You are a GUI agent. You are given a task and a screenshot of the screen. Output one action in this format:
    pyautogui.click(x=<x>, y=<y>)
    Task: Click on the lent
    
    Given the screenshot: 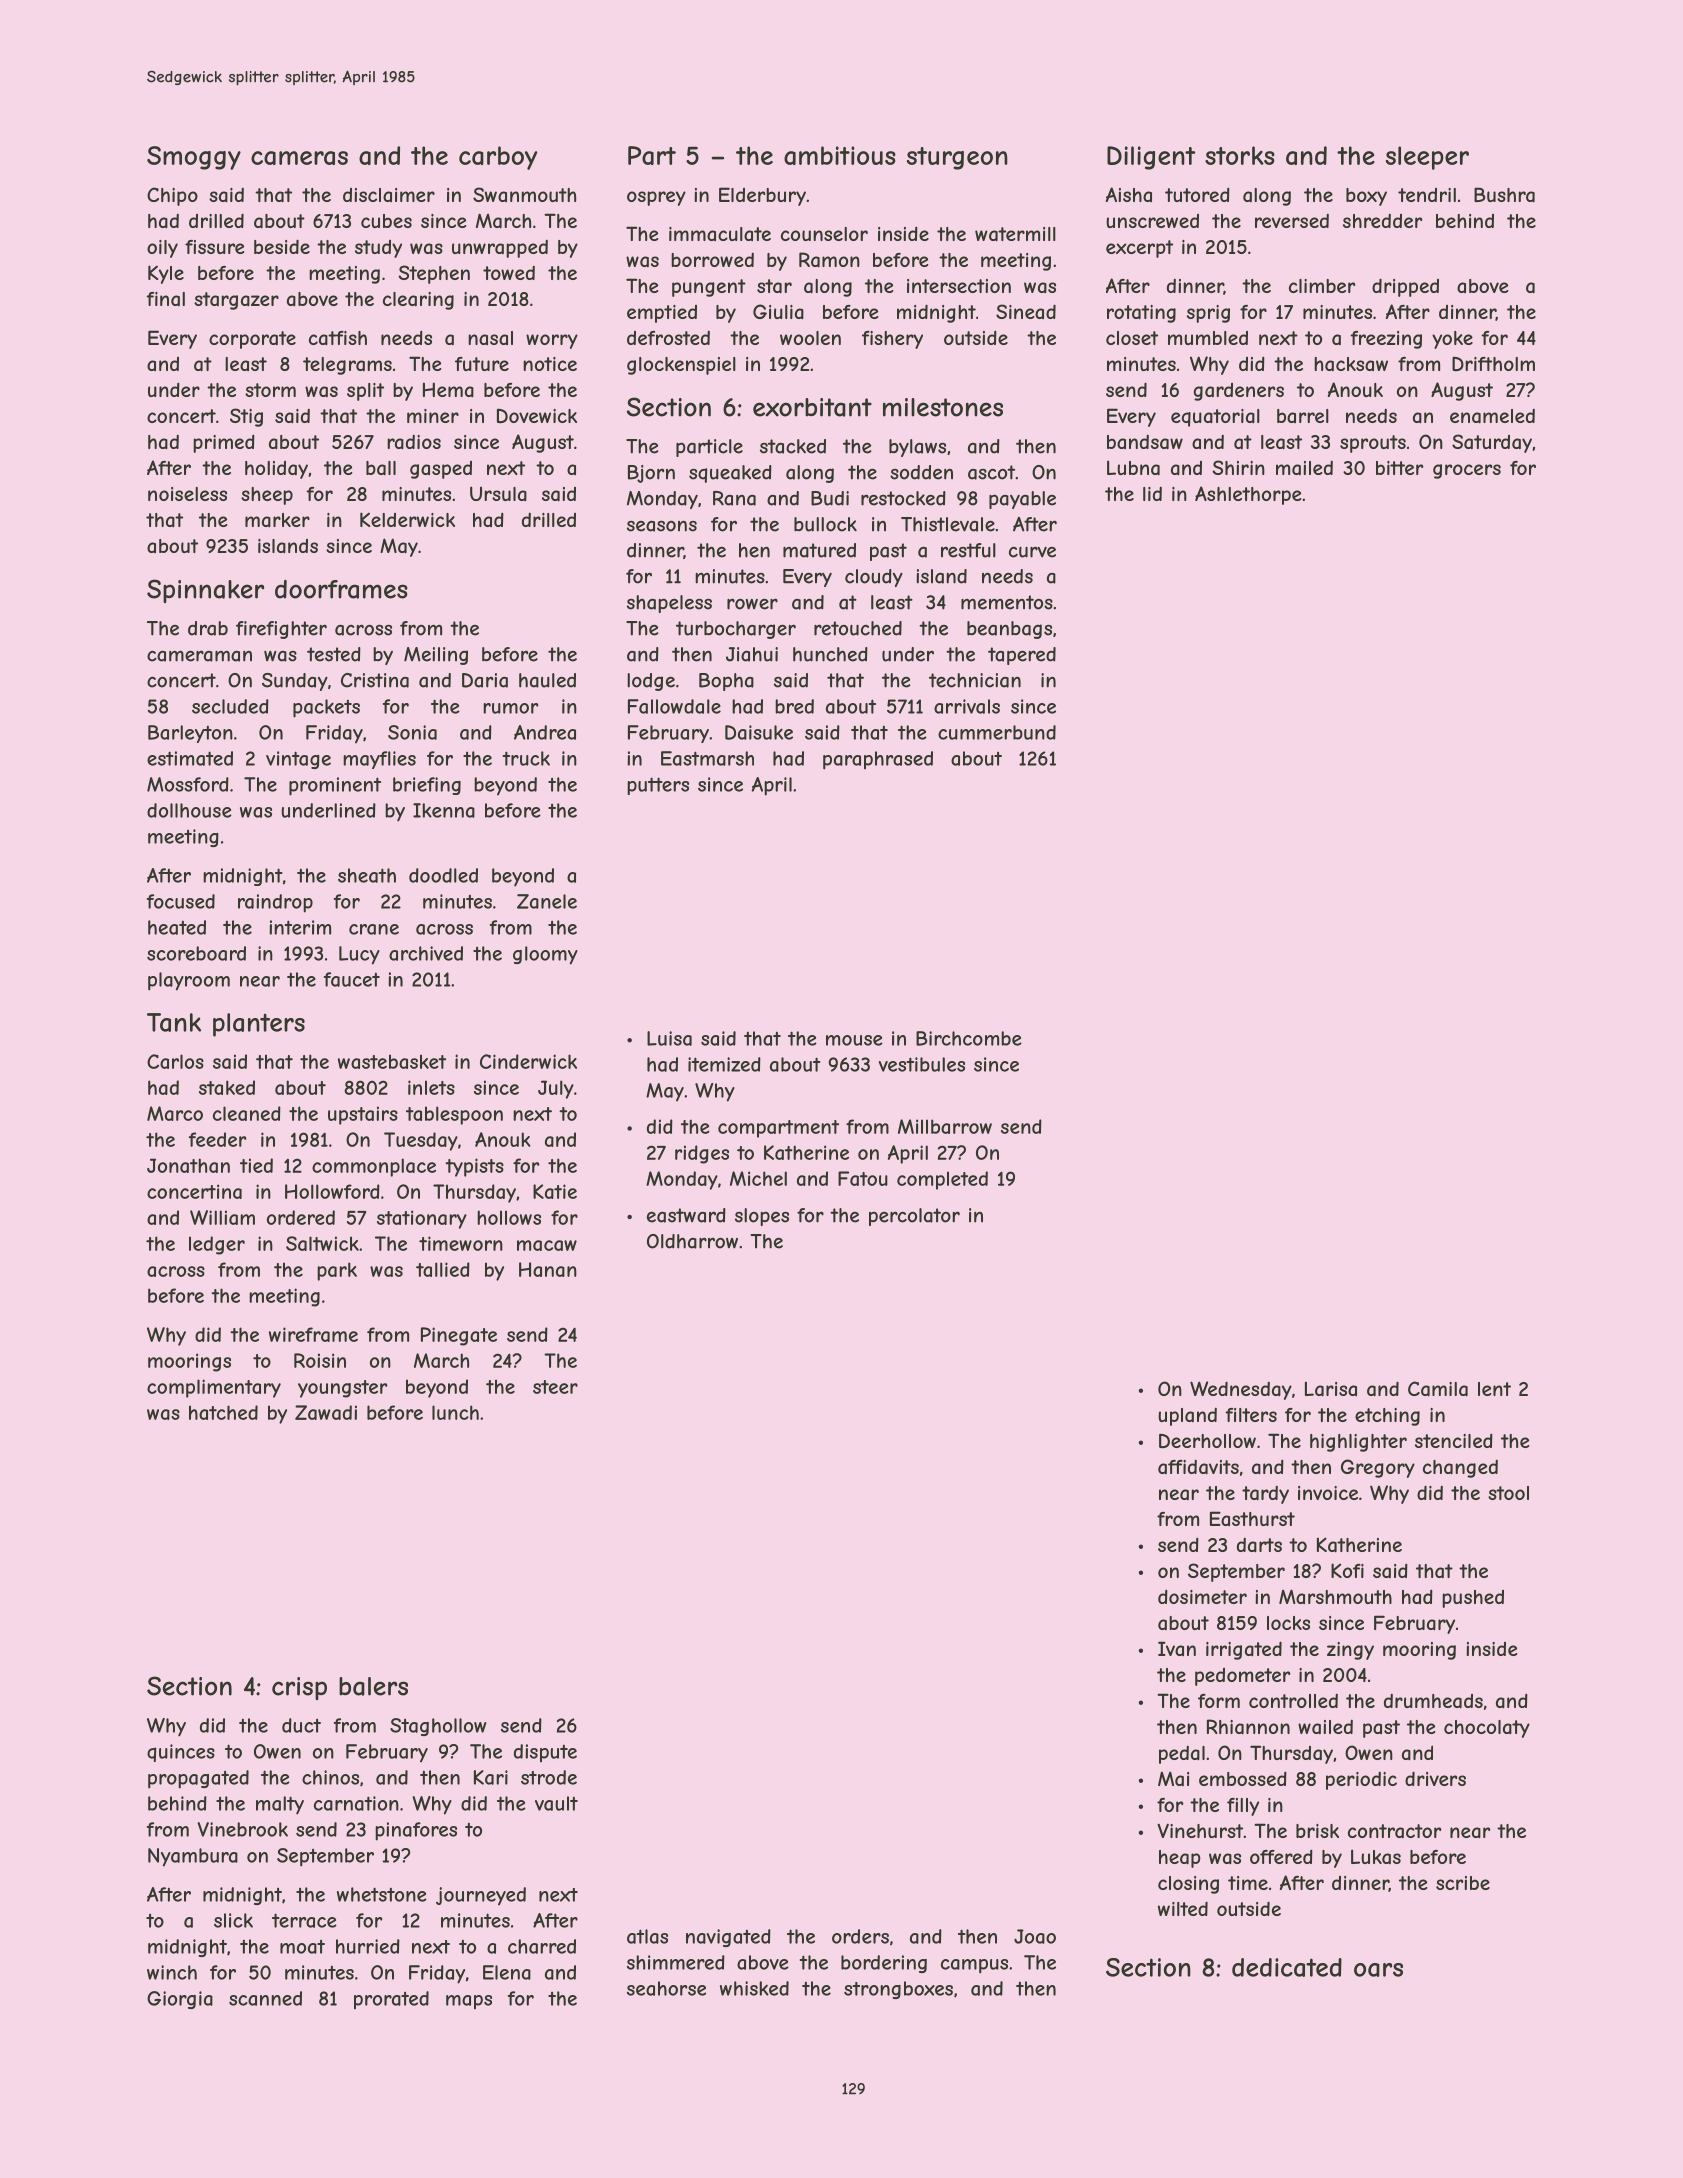 What is the action you would take?
    pyautogui.click(x=1494, y=1389)
